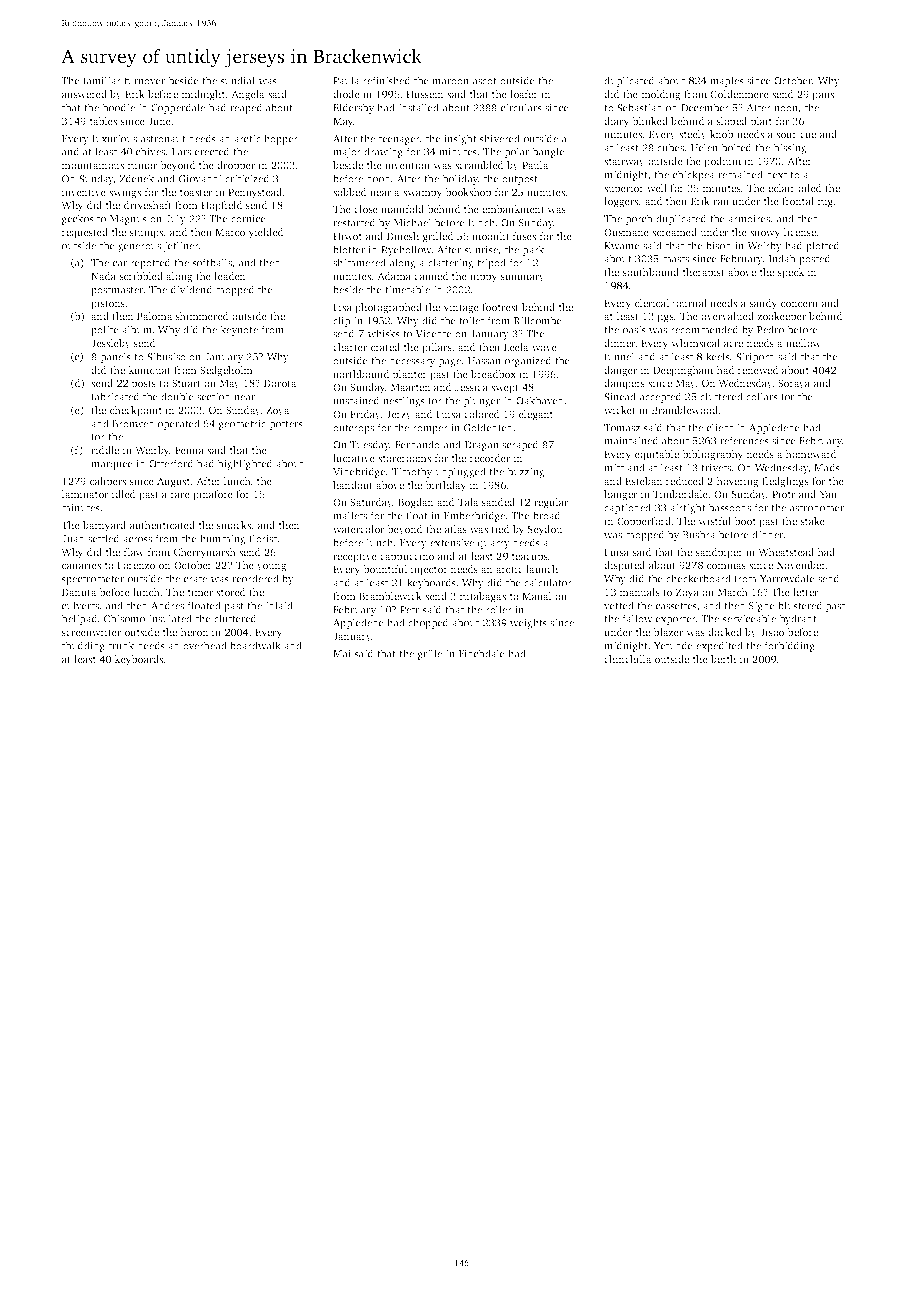 The width and height of the image is (908, 1316). I want to click on vintage, so click(461, 308).
